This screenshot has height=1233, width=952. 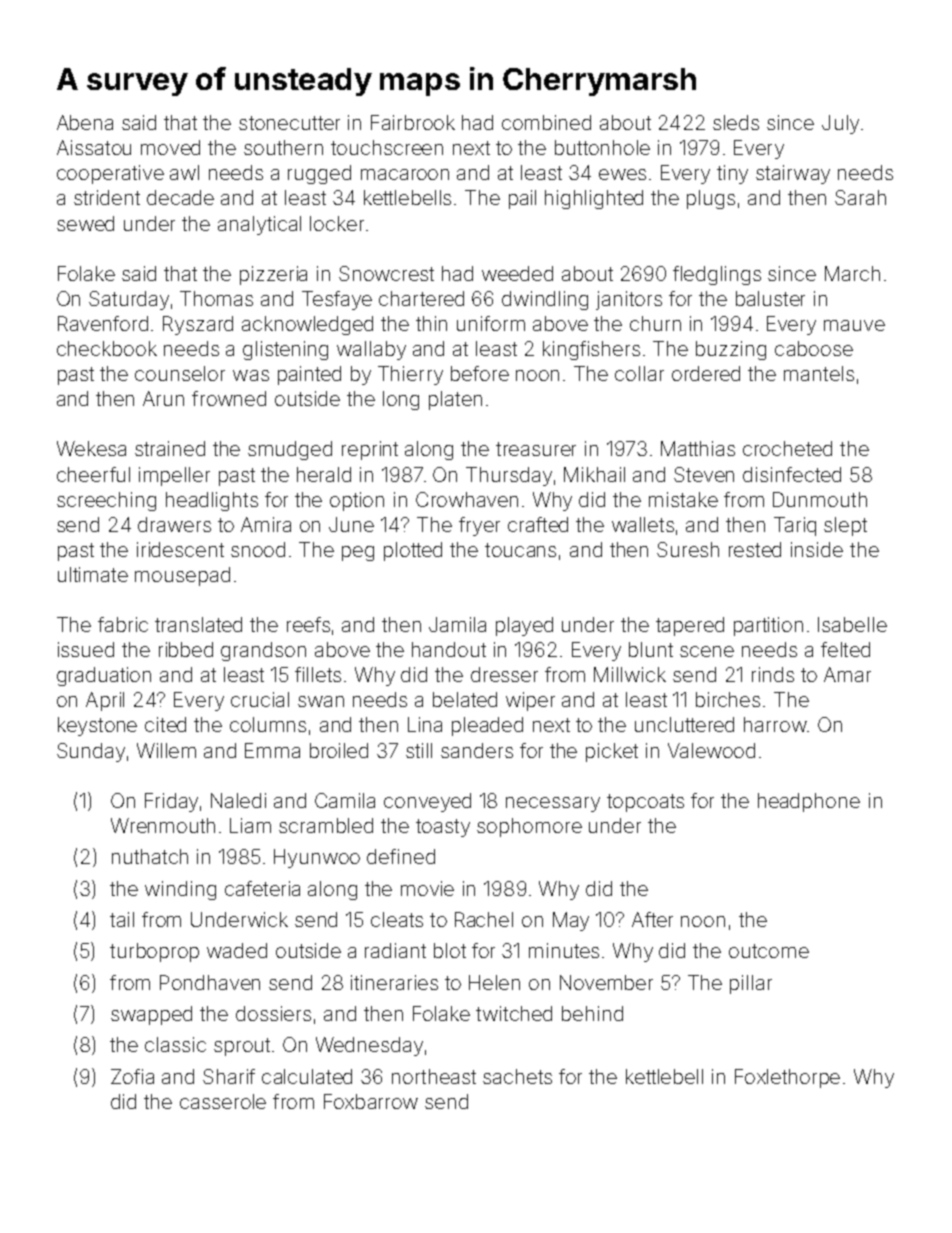 I want to click on mantels, so click(x=819, y=373).
